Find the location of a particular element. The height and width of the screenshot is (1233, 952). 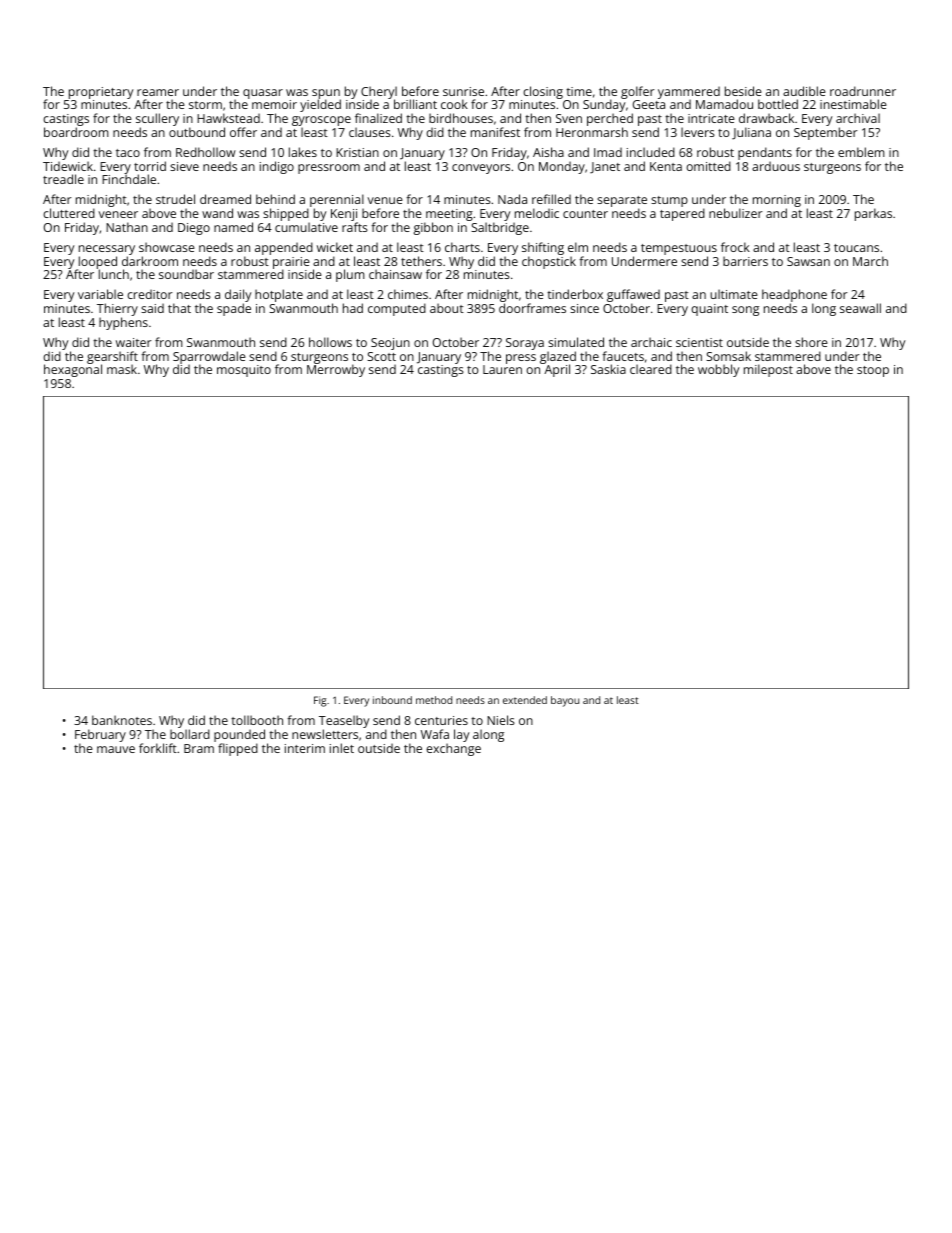

tollbooth is located at coordinates (257, 720).
